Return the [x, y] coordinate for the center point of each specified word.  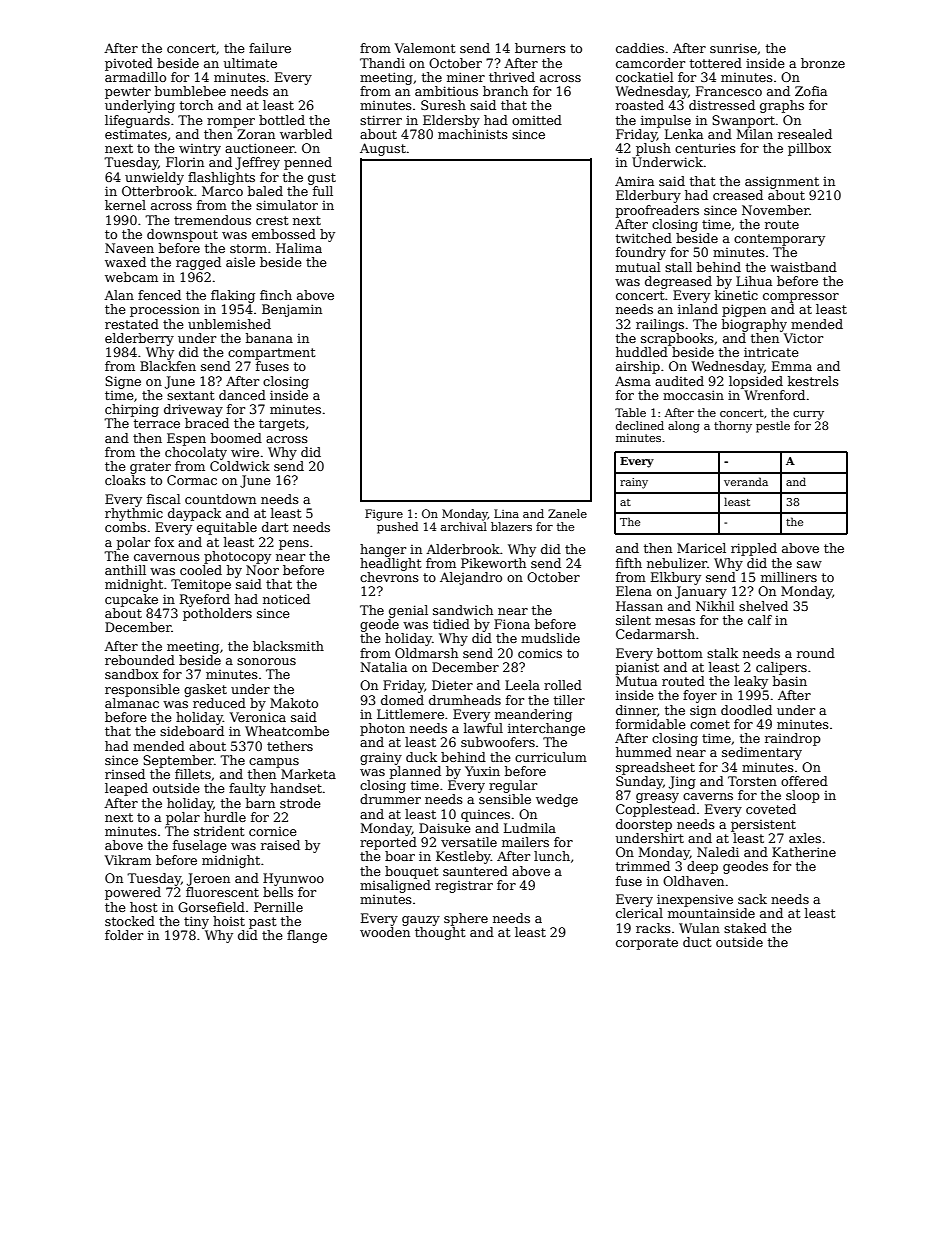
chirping [132, 410]
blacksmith [288, 646]
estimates [136, 134]
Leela [522, 685]
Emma [792, 366]
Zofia [811, 91]
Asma [633, 381]
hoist [229, 921]
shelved [763, 606]
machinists [473, 134]
